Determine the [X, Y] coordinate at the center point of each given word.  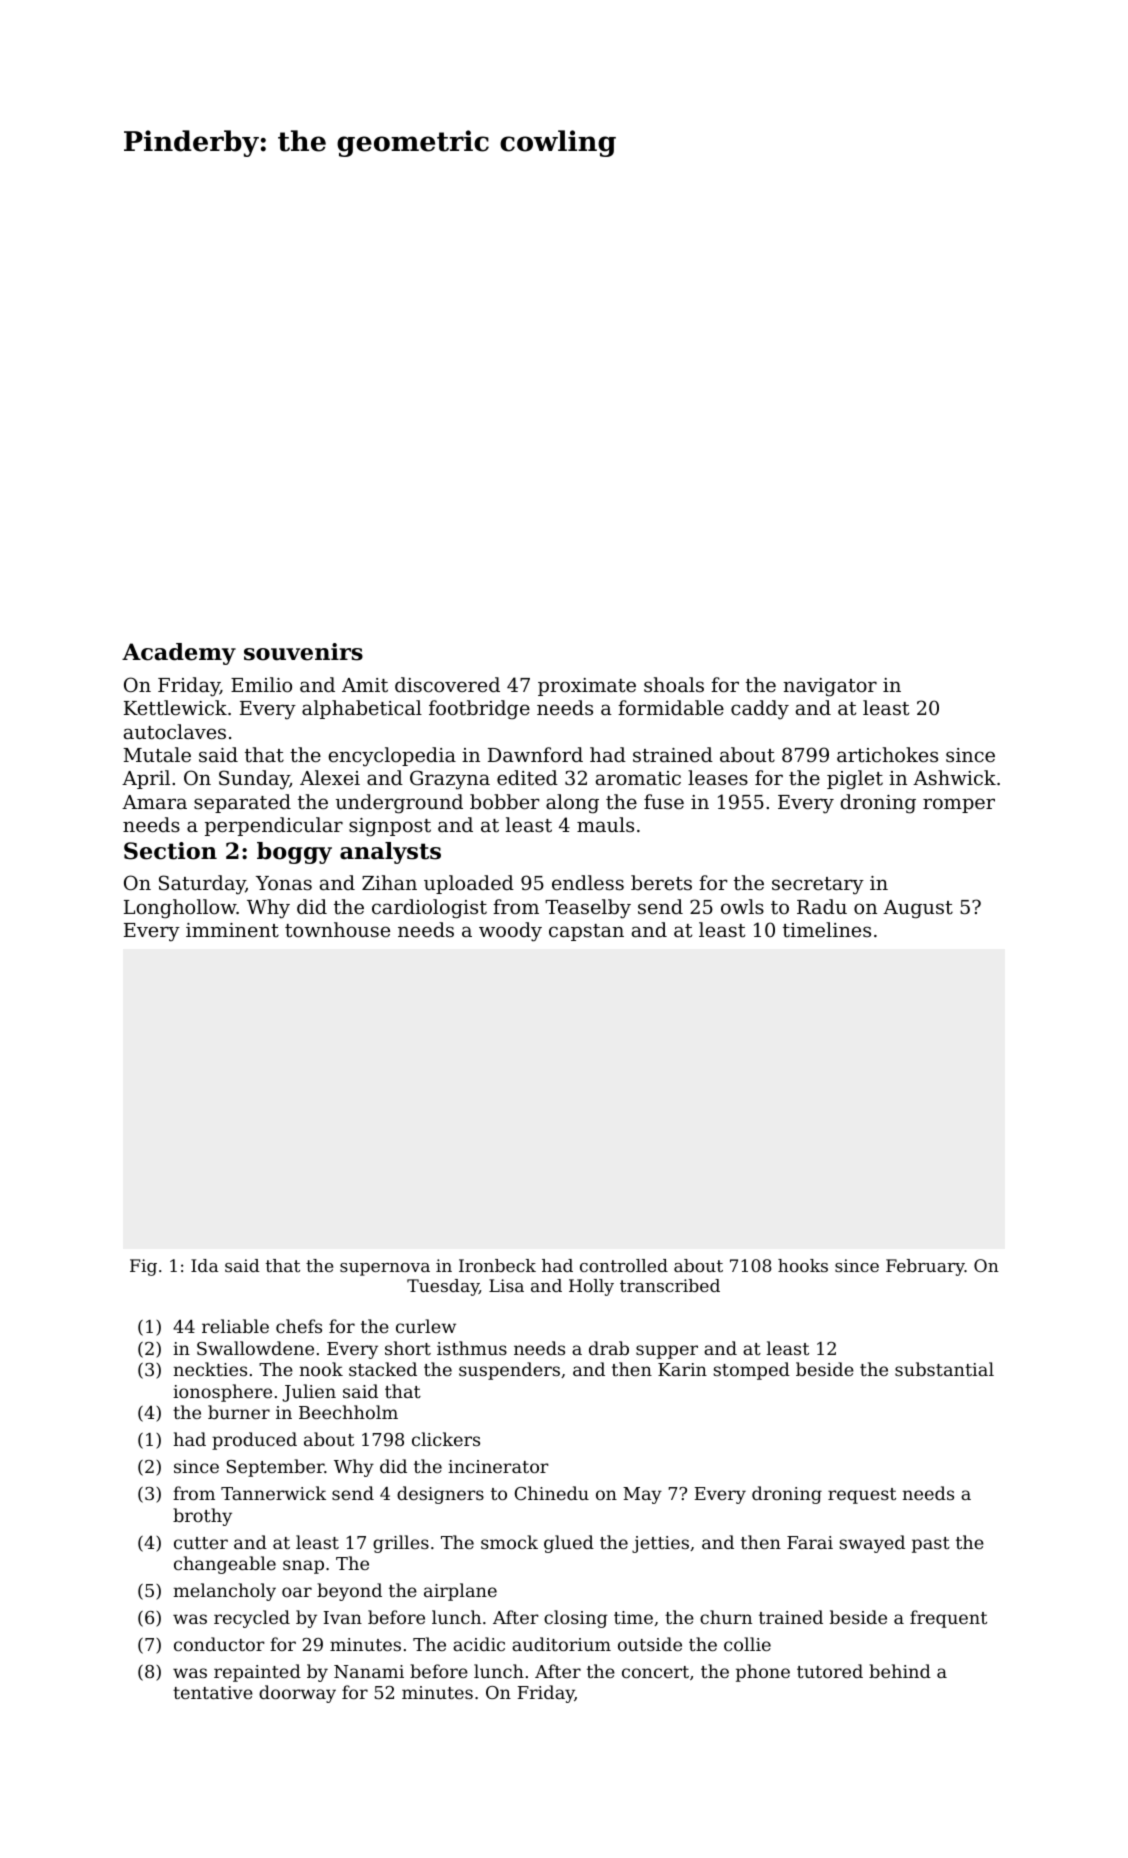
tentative [213, 1692]
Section [170, 851]
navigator [830, 687]
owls [742, 906]
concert [655, 1672]
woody [510, 932]
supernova [385, 1269]
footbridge [479, 710]
